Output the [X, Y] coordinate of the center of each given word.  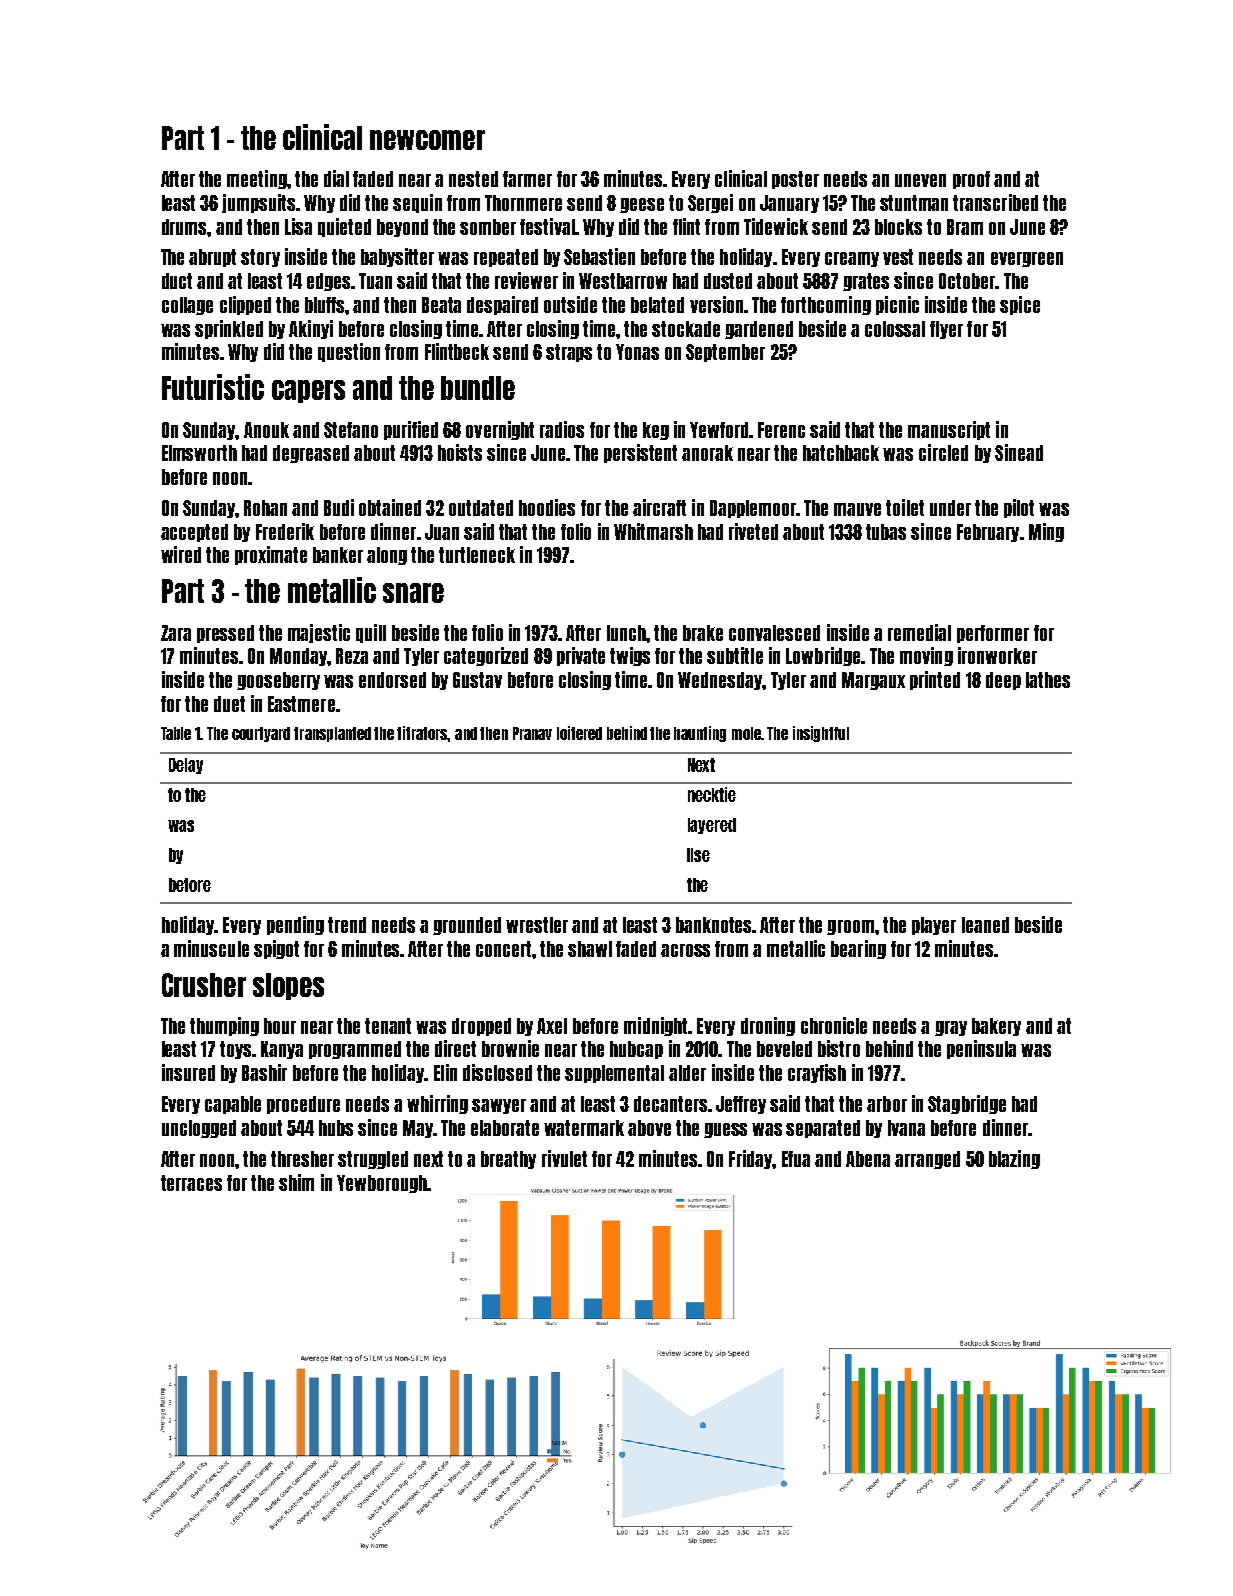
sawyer [499, 1106]
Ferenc [781, 430]
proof [971, 180]
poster [795, 180]
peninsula [981, 1049]
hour [280, 1026]
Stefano [351, 430]
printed [935, 680]
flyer [946, 330]
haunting [700, 734]
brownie [510, 1048]
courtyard [261, 734]
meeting [257, 179]
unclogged [199, 1129]
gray [951, 1028]
